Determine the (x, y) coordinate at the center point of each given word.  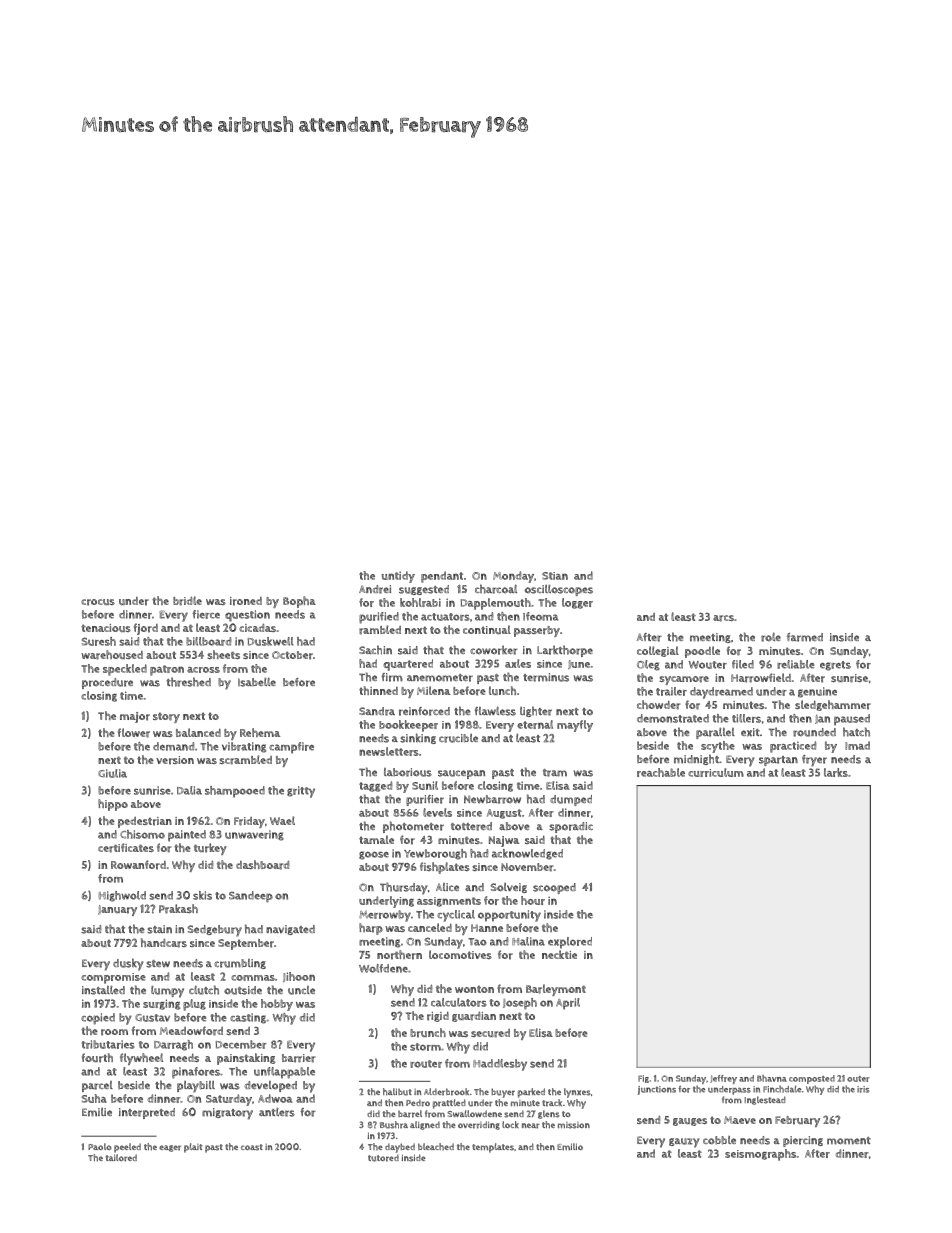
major (135, 717)
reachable (661, 772)
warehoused (112, 655)
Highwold (122, 896)
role (771, 637)
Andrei (375, 589)
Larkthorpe (565, 651)
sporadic (571, 827)
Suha (94, 1098)
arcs (723, 618)
